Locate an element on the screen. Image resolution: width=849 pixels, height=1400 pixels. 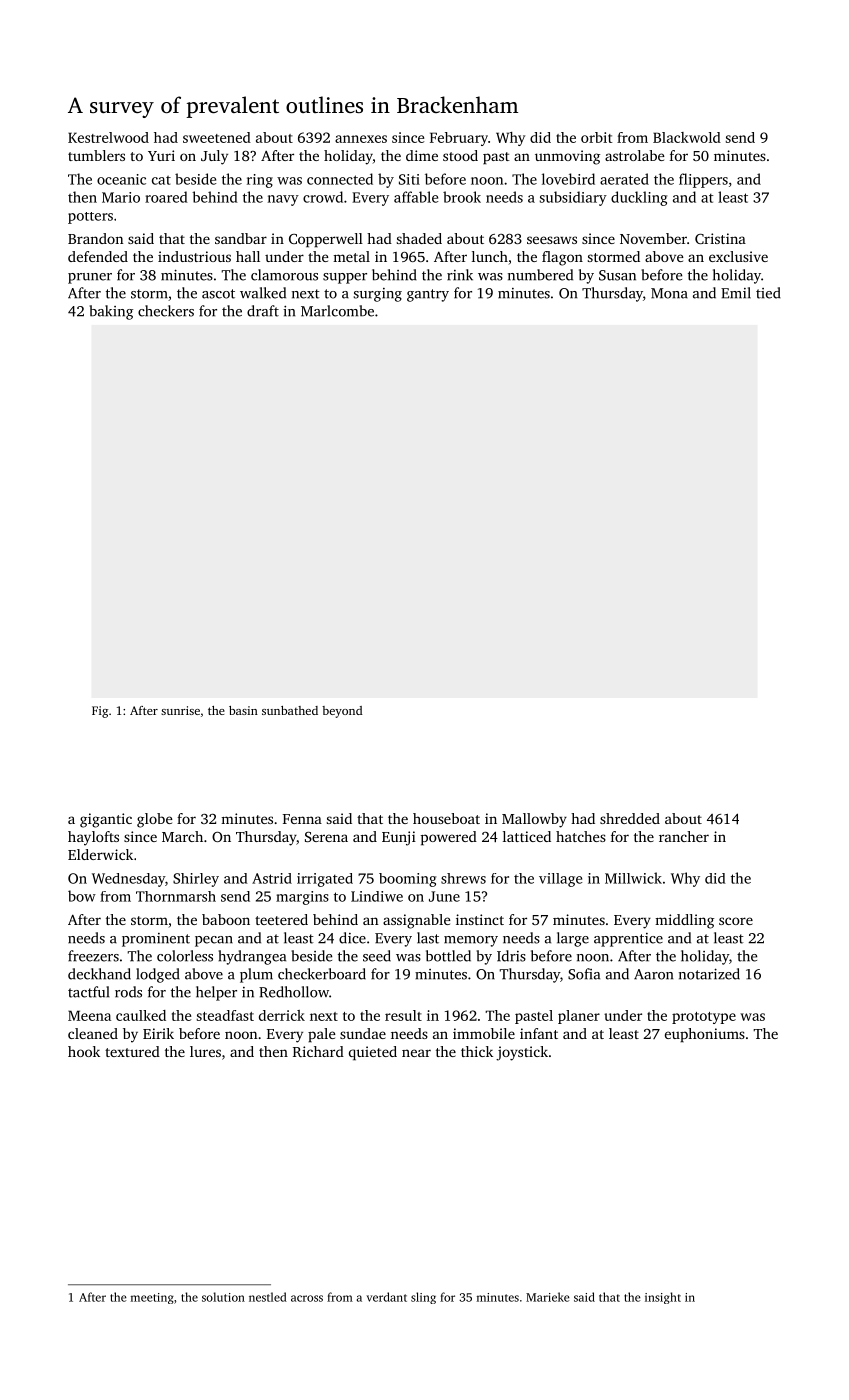
gantry is located at coordinates (428, 295).
